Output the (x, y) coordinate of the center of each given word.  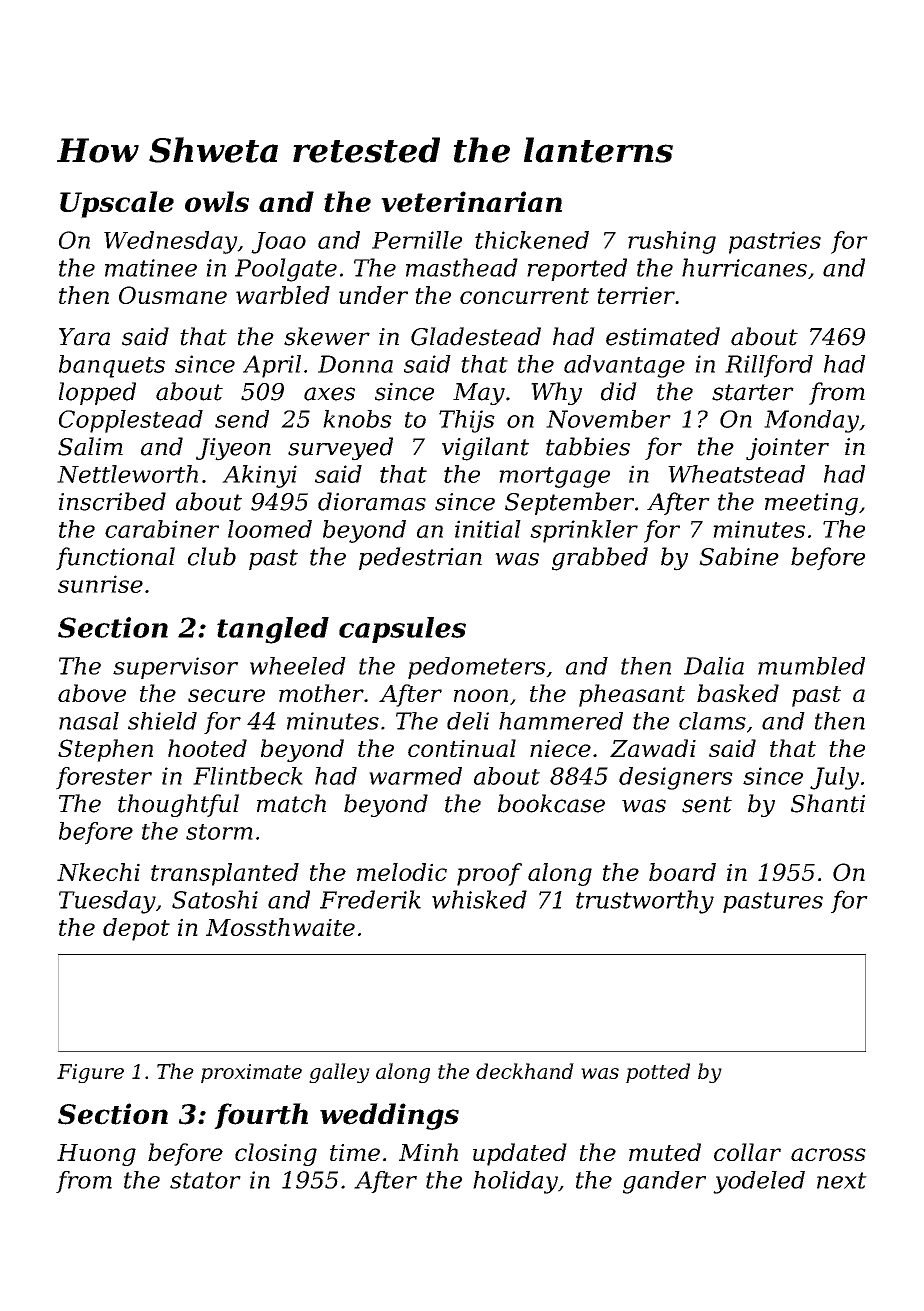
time (355, 1152)
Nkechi (98, 872)
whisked (479, 899)
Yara (84, 337)
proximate (251, 1073)
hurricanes (744, 267)
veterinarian (471, 201)
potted (658, 1073)
